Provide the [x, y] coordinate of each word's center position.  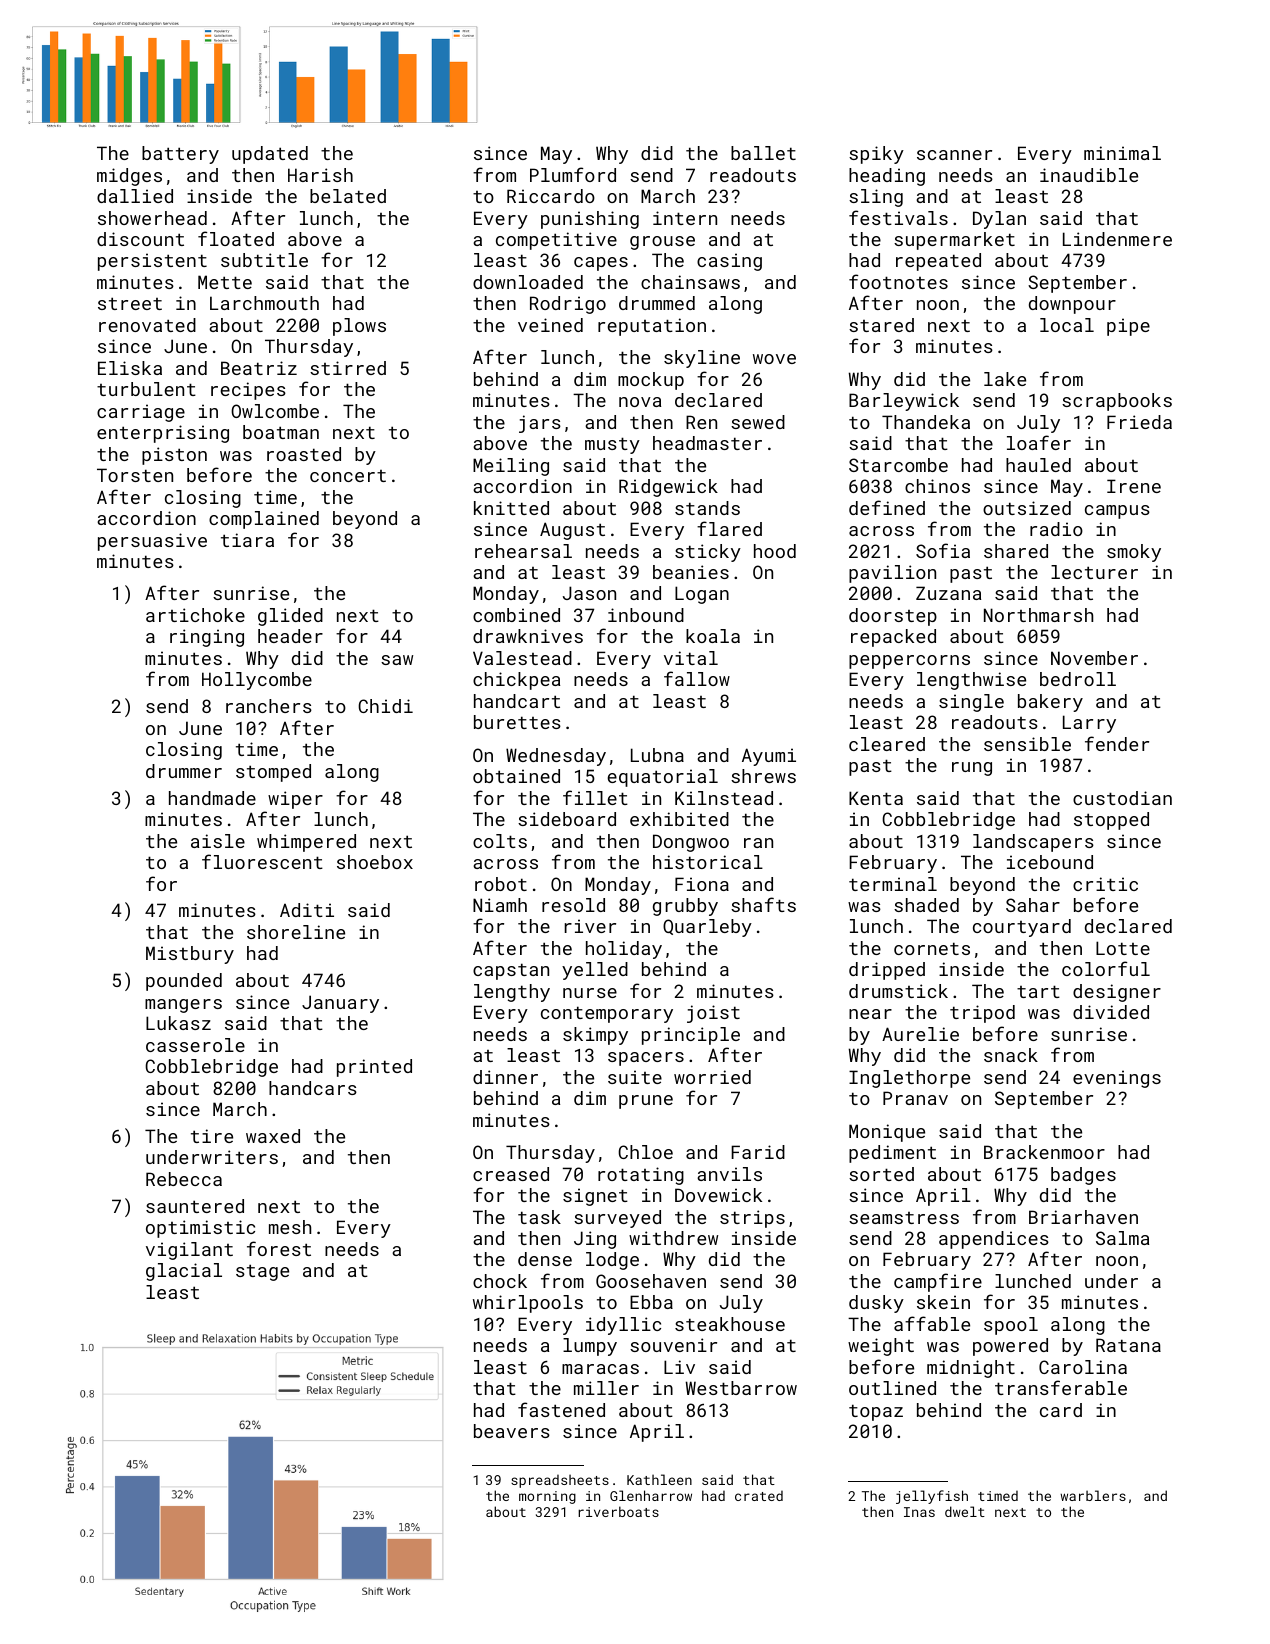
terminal [893, 884]
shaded [926, 905]
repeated [938, 262]
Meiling [511, 467]
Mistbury [190, 955]
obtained [516, 776]
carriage [141, 413]
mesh [290, 1227]
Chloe [645, 1152]
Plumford [573, 174]
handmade [212, 798]
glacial [184, 1272]
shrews [763, 776]
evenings [1117, 1079]
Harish [320, 175]
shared [1016, 551]
